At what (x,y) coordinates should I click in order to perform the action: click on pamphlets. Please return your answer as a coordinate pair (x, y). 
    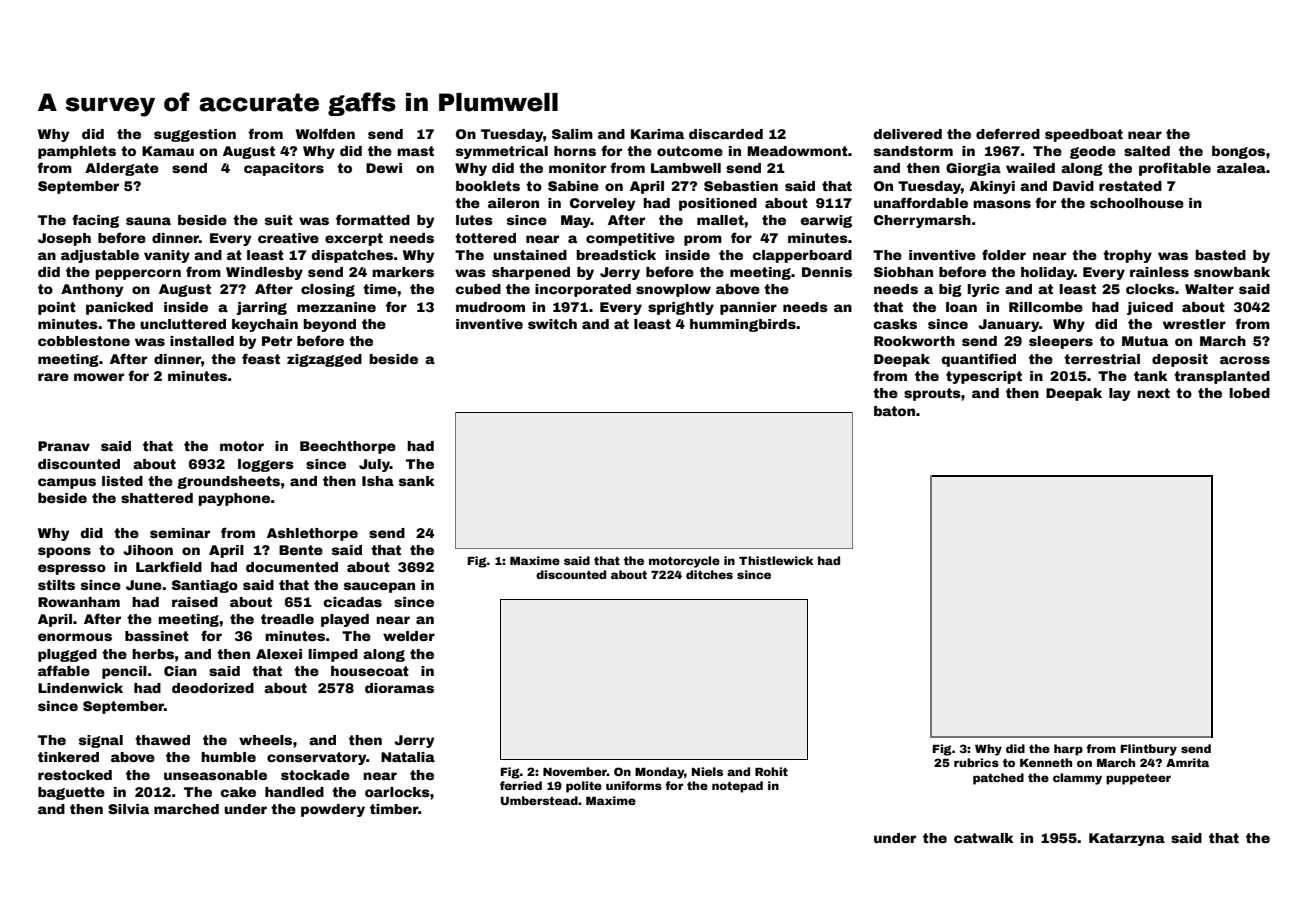
    Looking at the image, I should click on (77, 152).
